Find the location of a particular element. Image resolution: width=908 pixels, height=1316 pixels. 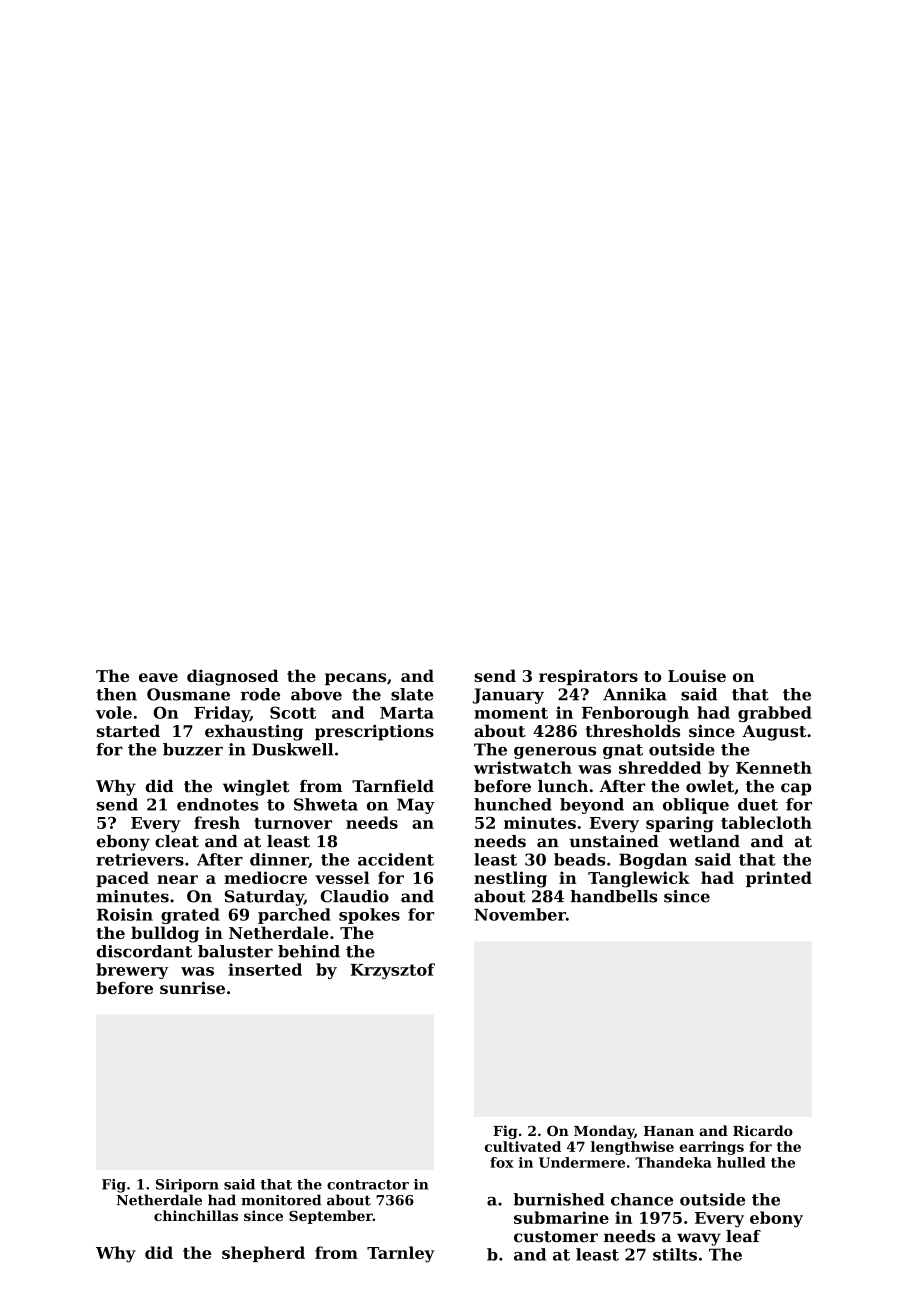

Ricardo is located at coordinates (763, 1130).
